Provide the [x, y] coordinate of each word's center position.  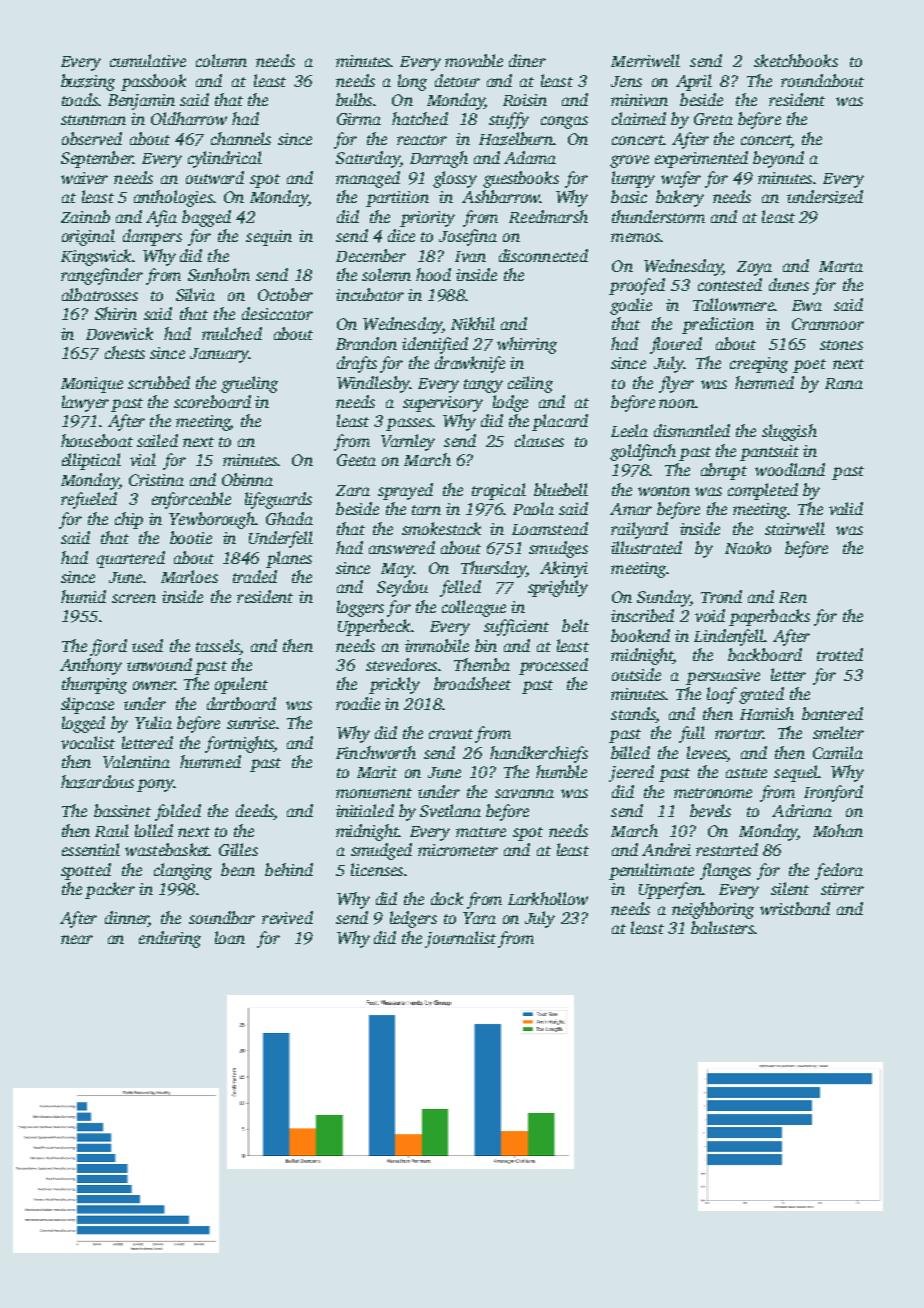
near [77, 939]
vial [143, 459]
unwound [159, 664]
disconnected [543, 255]
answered [402, 547]
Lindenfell [729, 637]
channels [241, 138]
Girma [359, 119]
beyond [778, 159]
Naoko [748, 547]
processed [553, 666]
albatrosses [100, 294]
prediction [718, 325]
